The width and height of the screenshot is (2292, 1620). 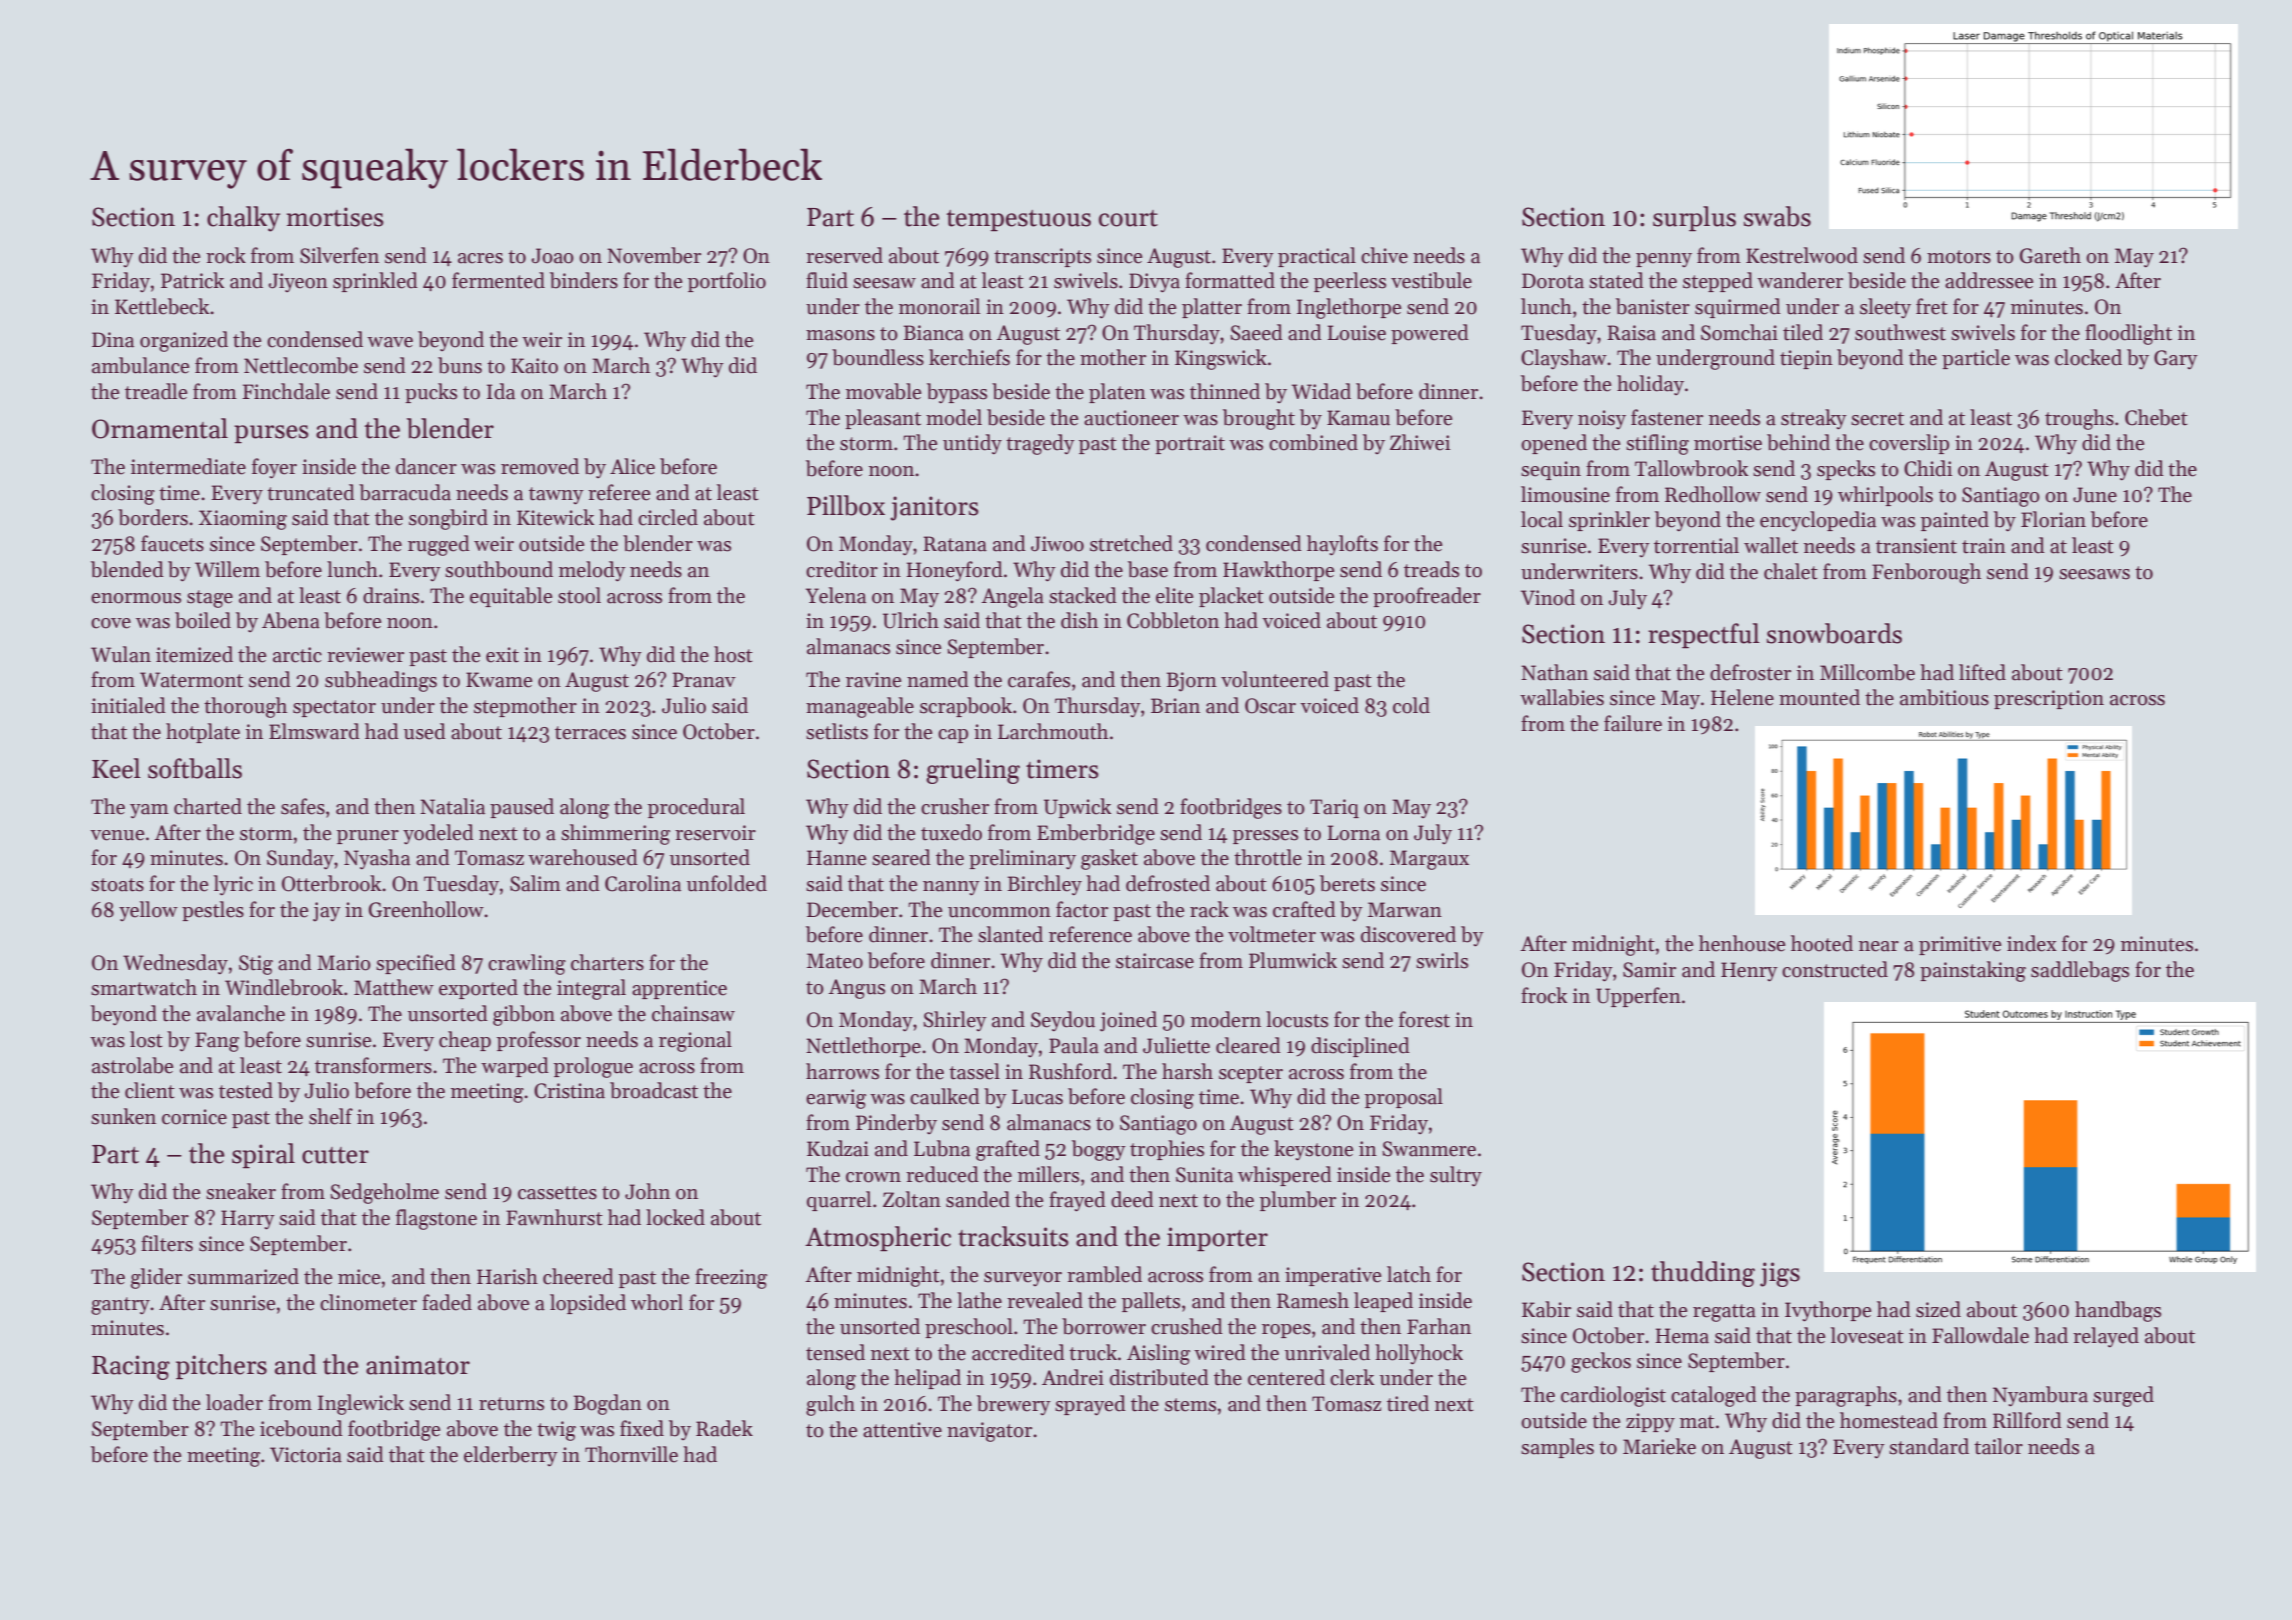 I want to click on Joao, so click(x=552, y=256).
